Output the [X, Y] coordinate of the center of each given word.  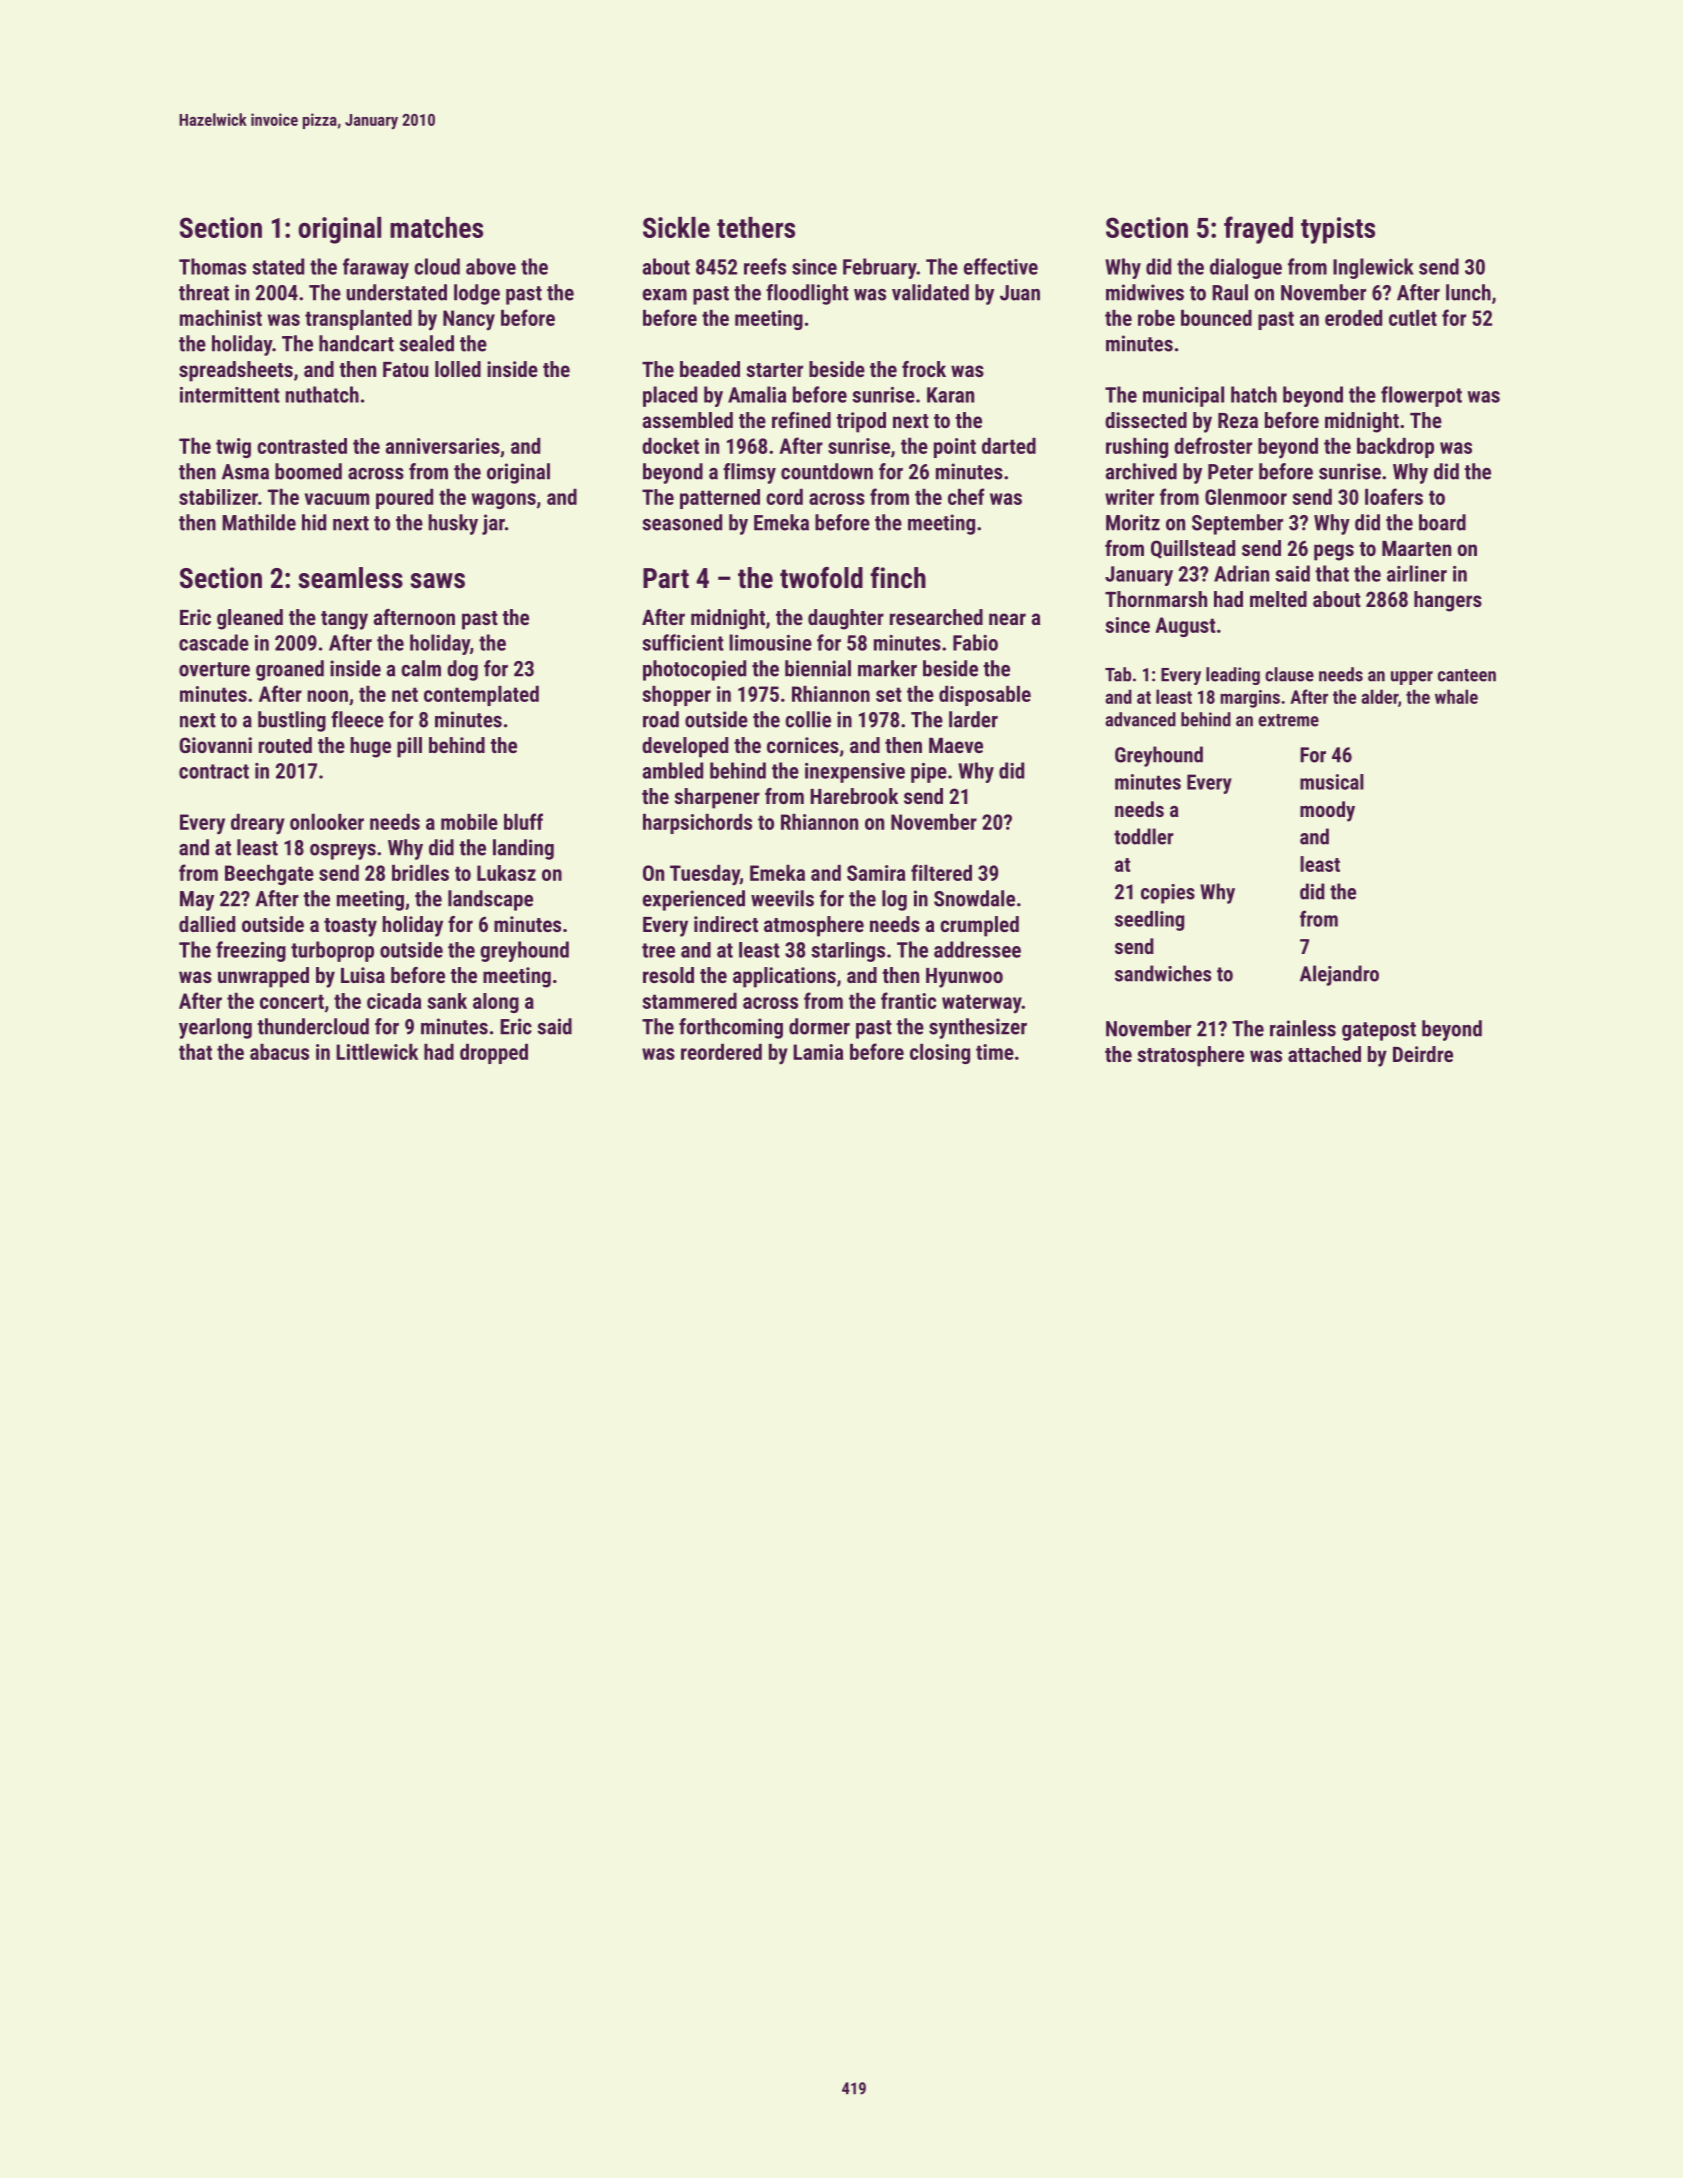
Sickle [676, 227]
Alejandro [1339, 975]
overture [214, 669]
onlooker [327, 821]
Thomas [212, 266]
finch [898, 578]
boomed [308, 471]
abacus [279, 1052]
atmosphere [814, 926]
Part [666, 578]
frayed [1258, 230]
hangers [1448, 601]
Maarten [1416, 548]
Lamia [818, 1052]
